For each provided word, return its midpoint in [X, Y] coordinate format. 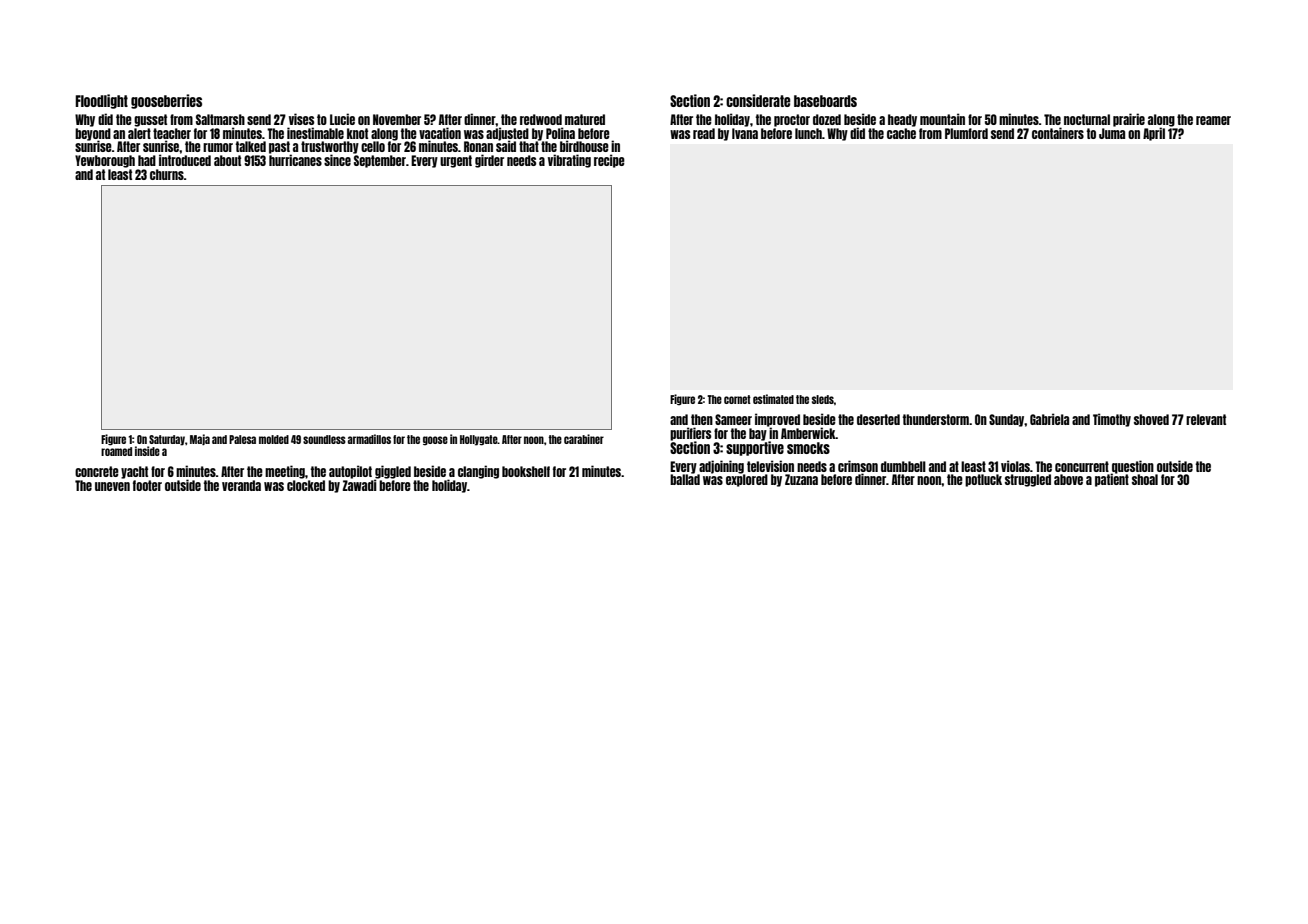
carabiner [584, 439]
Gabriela [1049, 419]
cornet [737, 399]
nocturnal [1087, 119]
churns [167, 174]
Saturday [167, 440]
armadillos [369, 439]
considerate [758, 100]
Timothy [1112, 420]
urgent [456, 161]
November [397, 119]
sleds [823, 399]
